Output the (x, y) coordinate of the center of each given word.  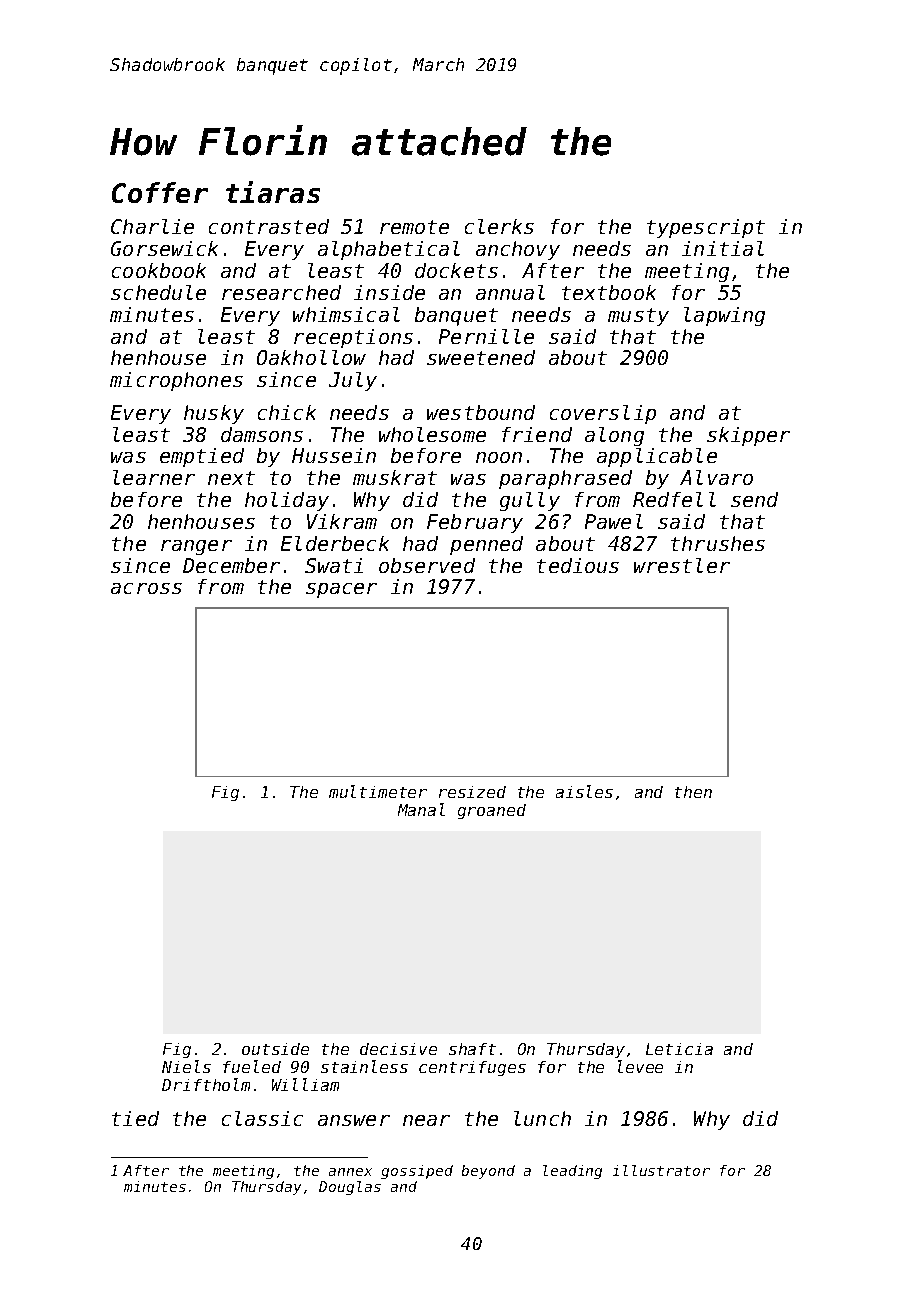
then (693, 792)
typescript (706, 228)
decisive (398, 1049)
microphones (176, 381)
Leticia (679, 1049)
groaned (492, 811)
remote (414, 227)
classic (262, 1118)
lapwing (724, 316)
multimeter (378, 791)
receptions (353, 338)
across (146, 588)
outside (275, 1049)
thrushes (718, 543)
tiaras (273, 192)
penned (486, 545)
